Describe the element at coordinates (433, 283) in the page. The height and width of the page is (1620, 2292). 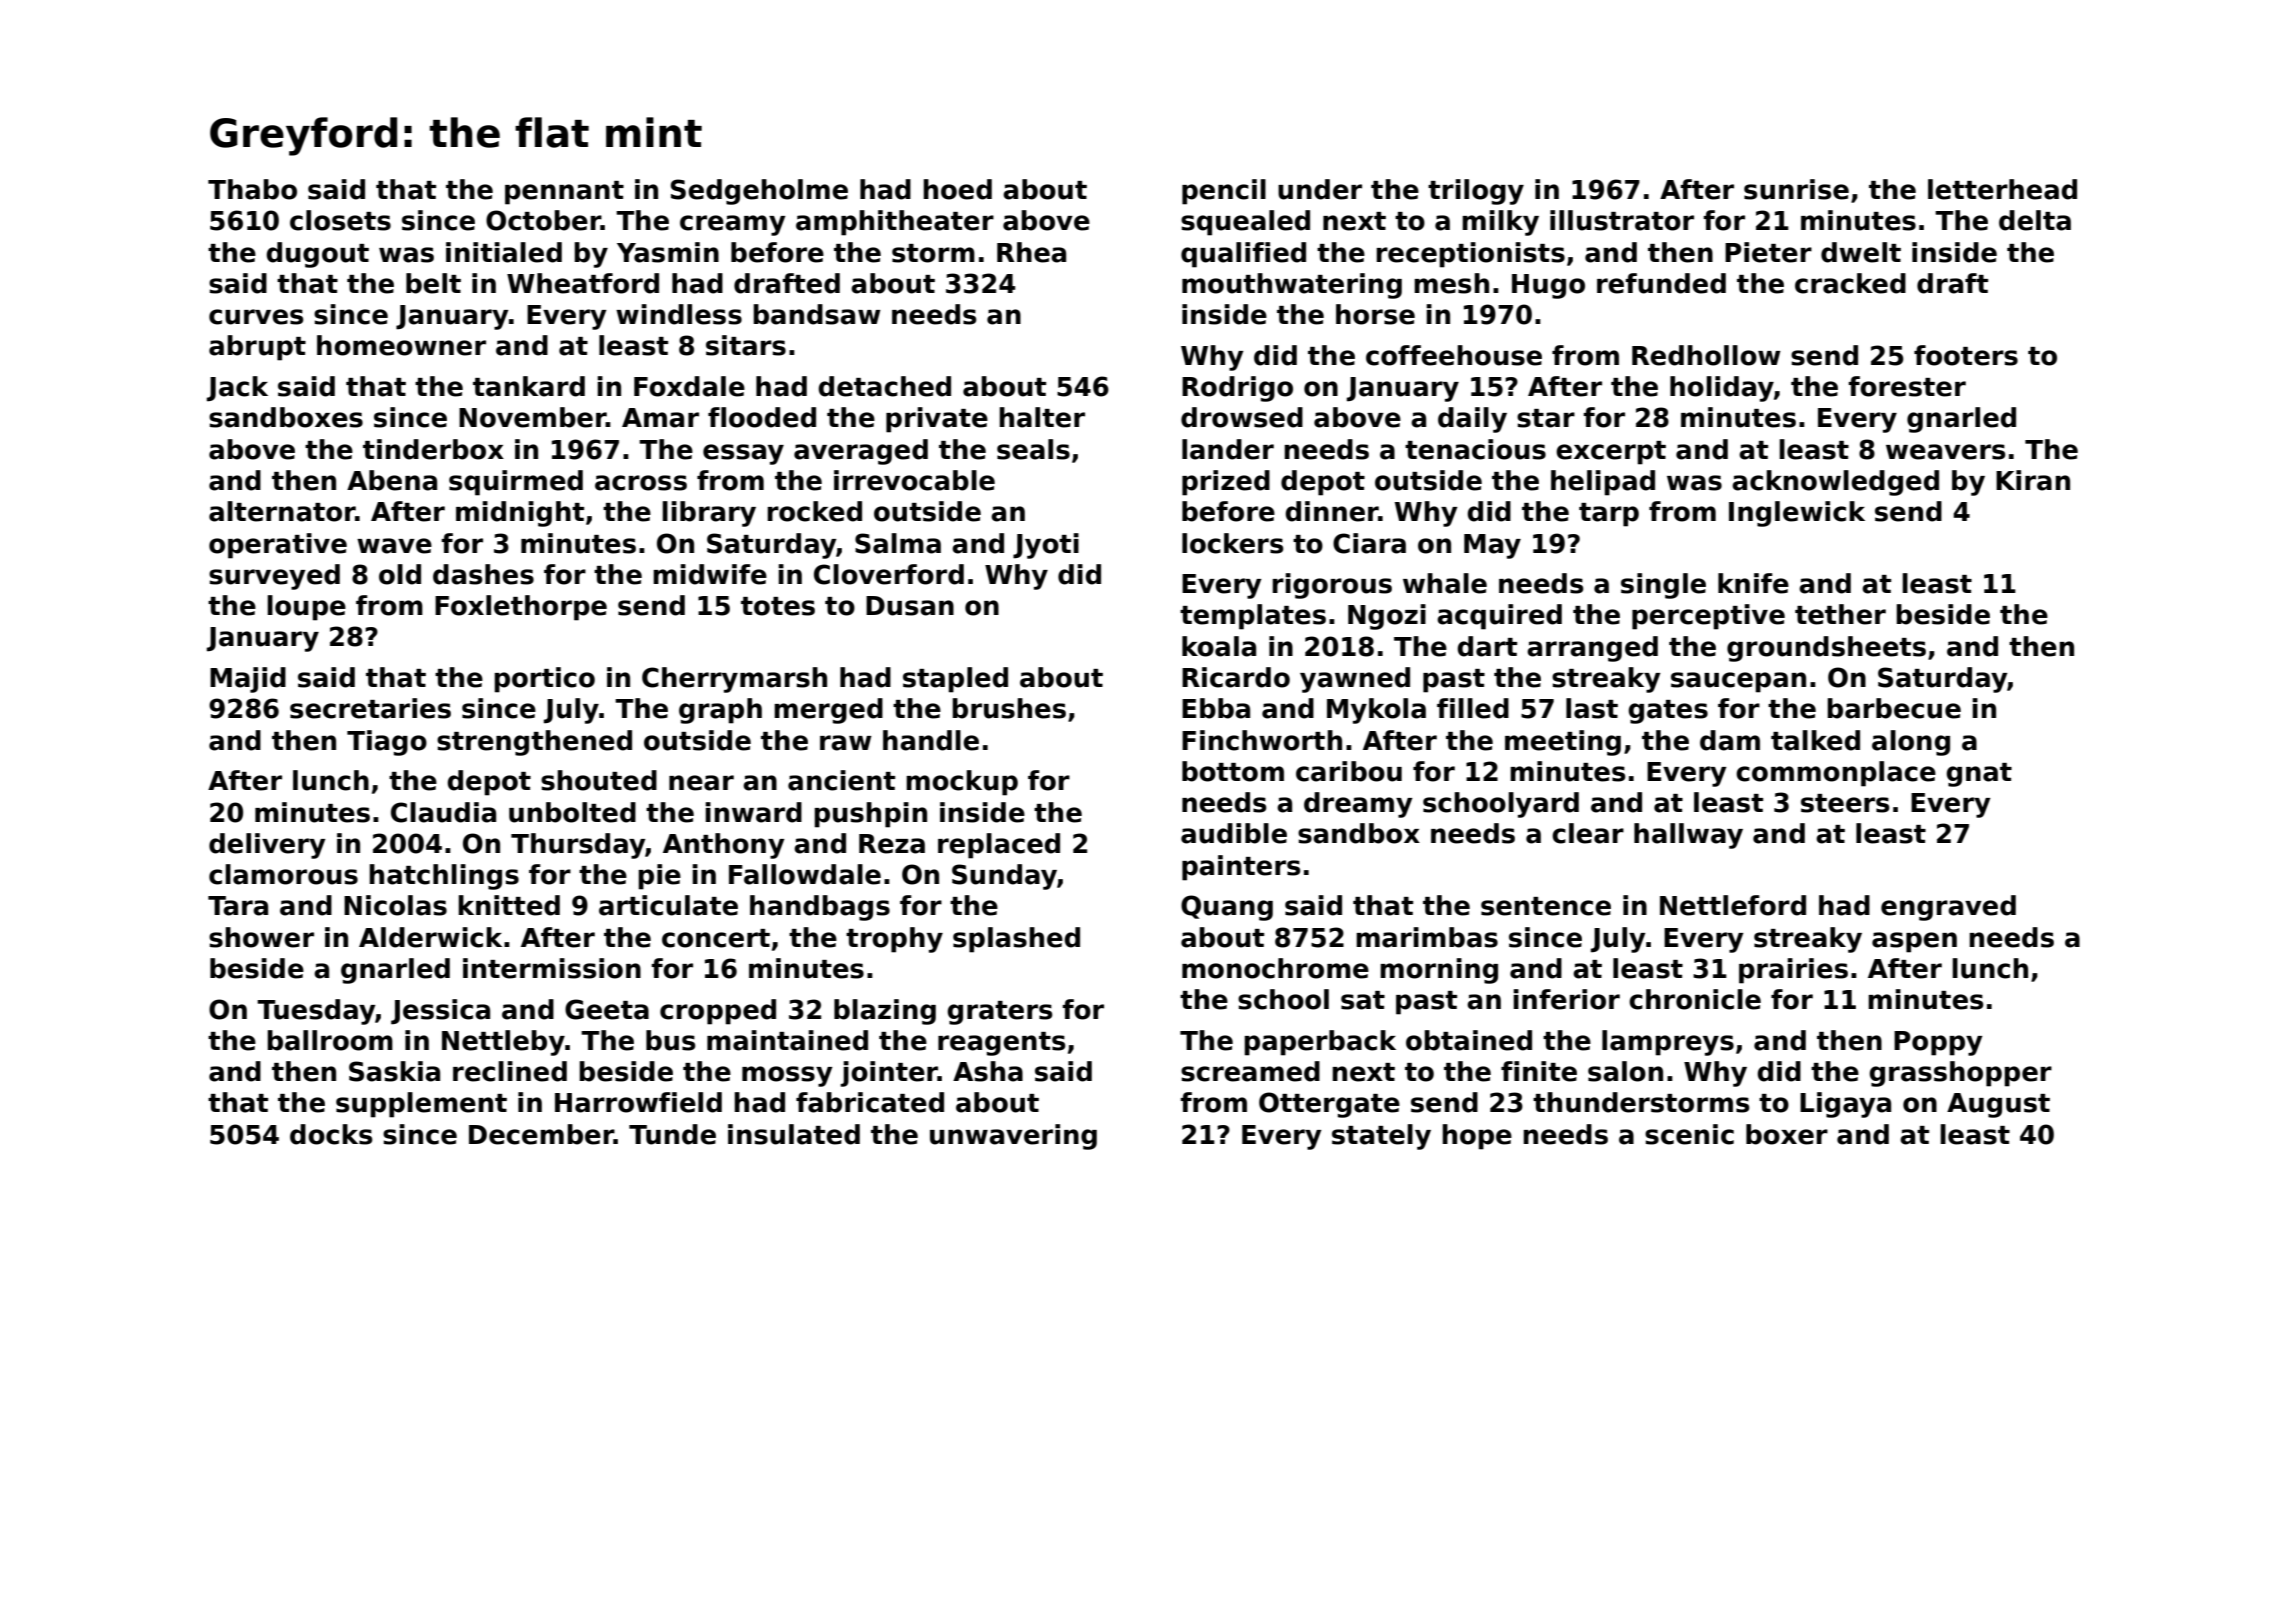
I see `belt` at that location.
